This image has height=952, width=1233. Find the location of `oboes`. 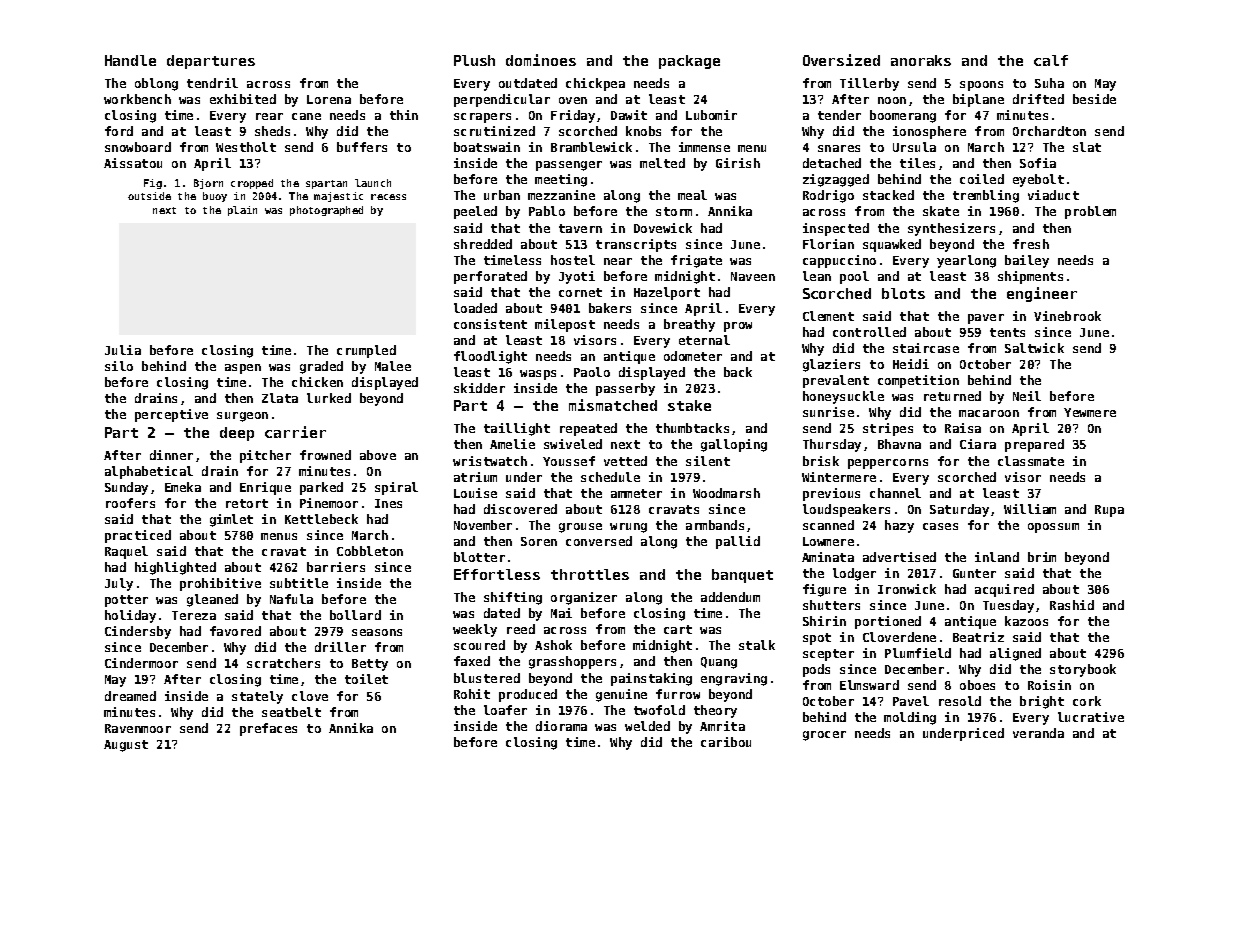

oboes is located at coordinates (977, 685).
